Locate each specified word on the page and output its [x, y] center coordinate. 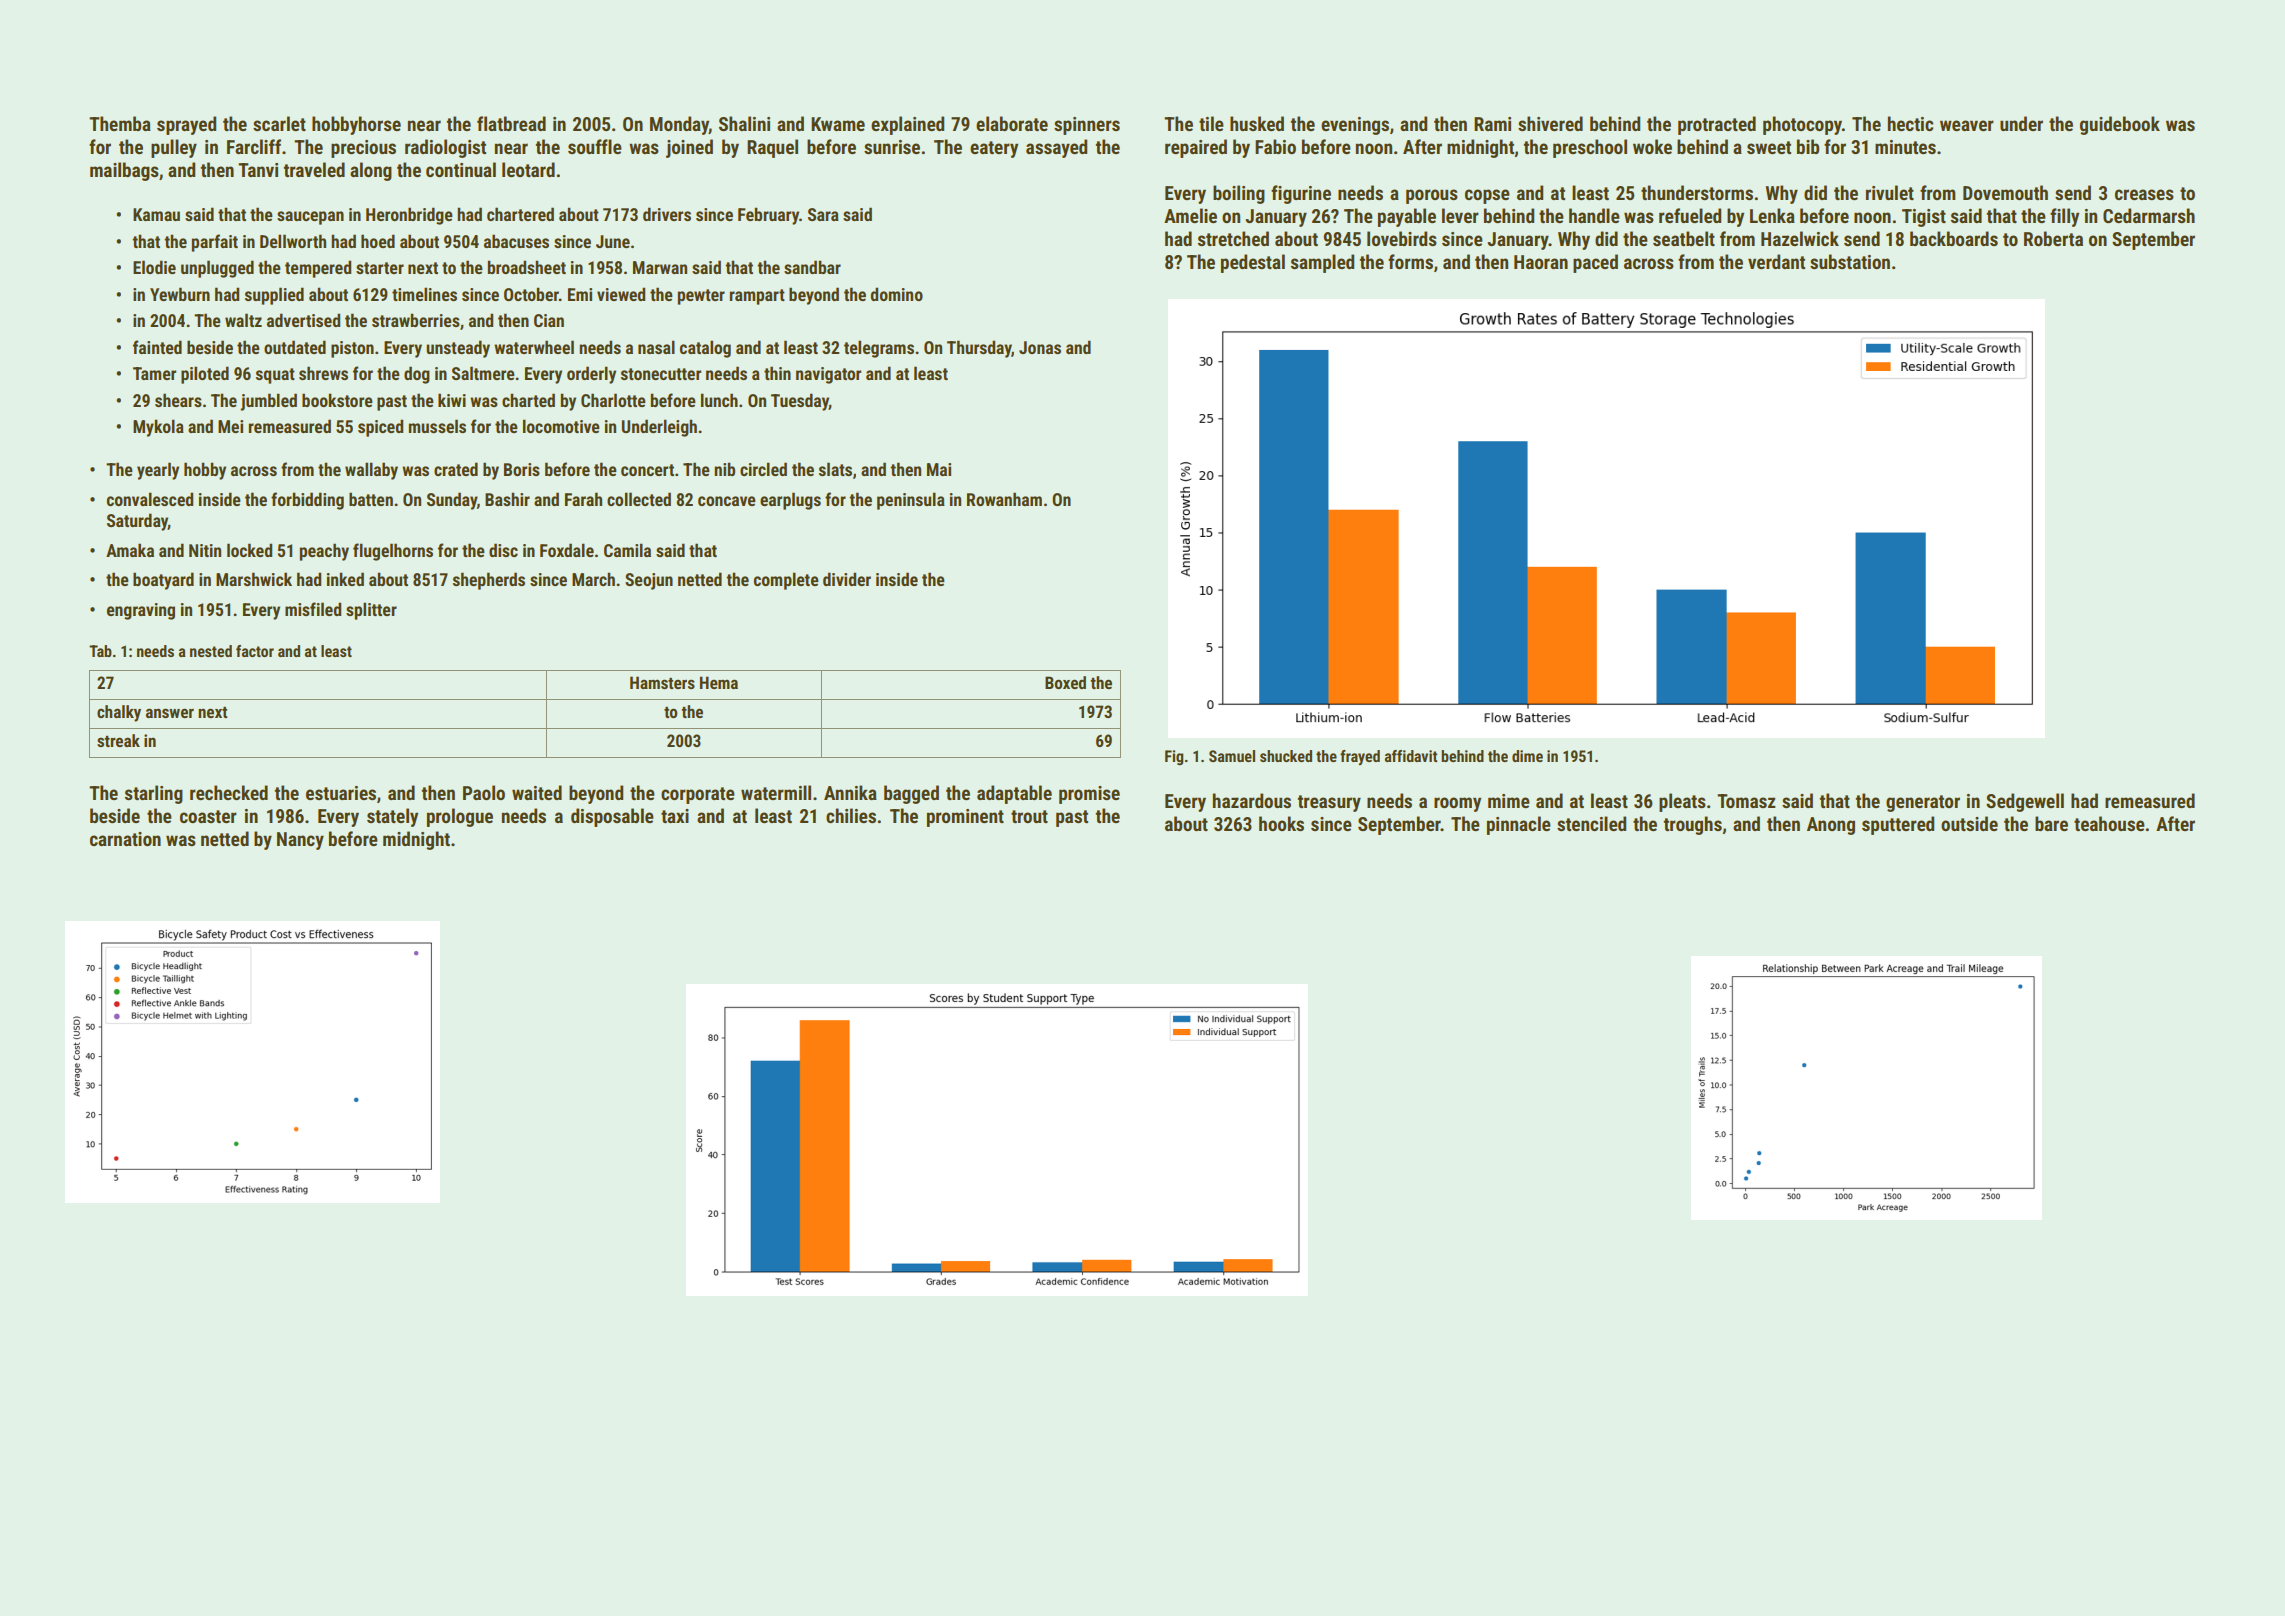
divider [847, 579]
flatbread [511, 123]
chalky [119, 713]
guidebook [2120, 125]
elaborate [1012, 123]
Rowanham [1004, 499]
